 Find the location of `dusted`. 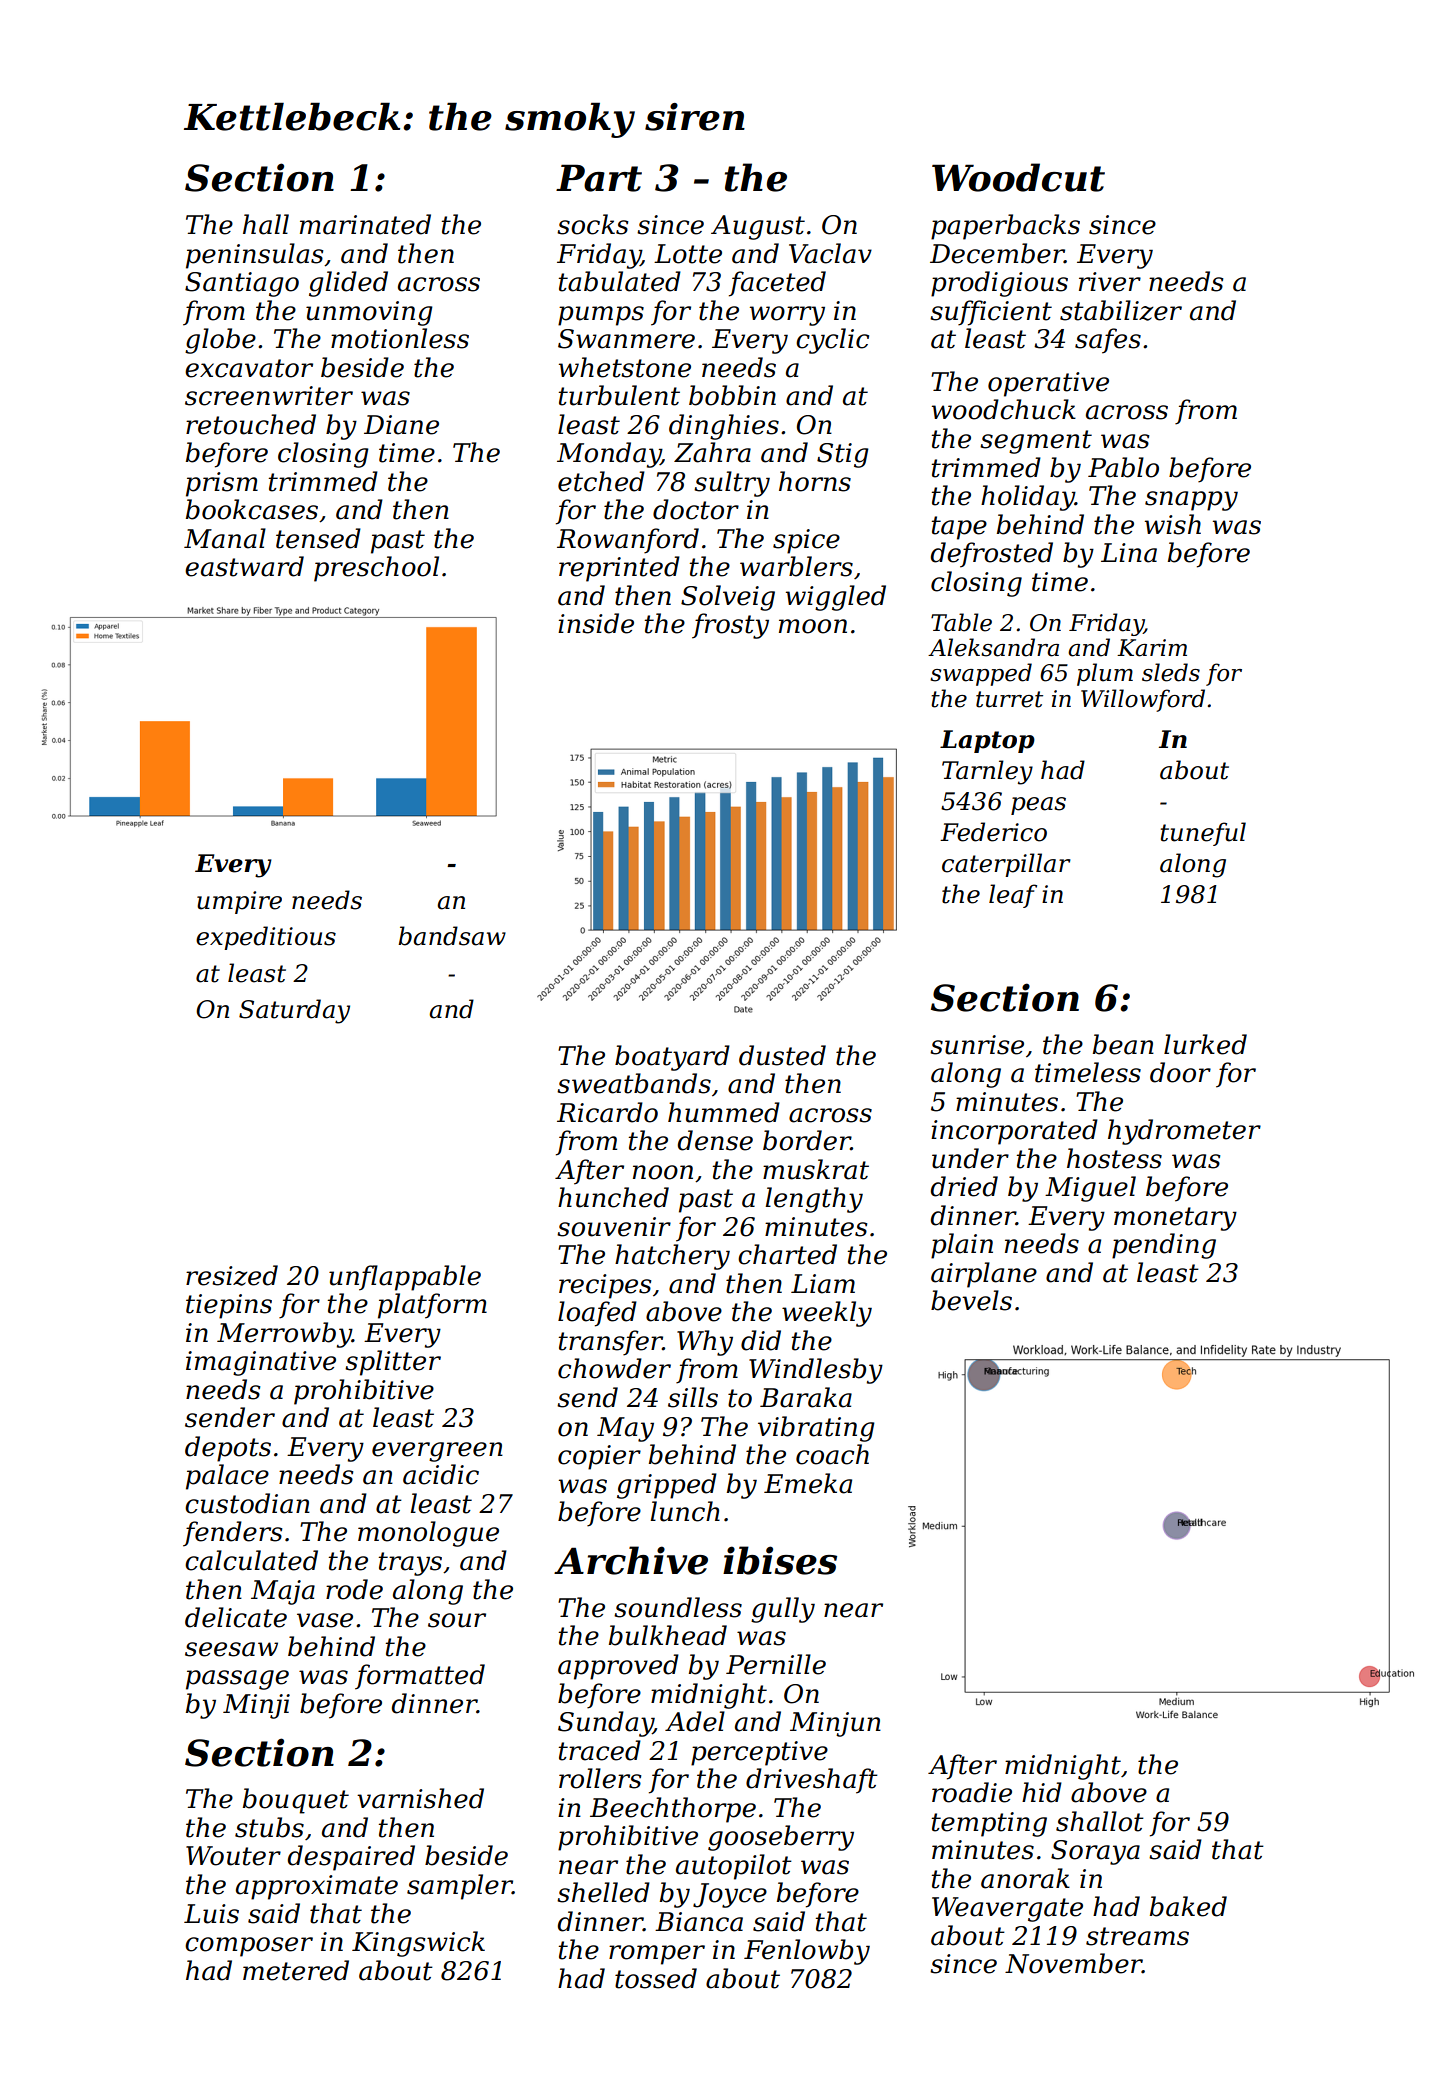

dusted is located at coordinates (782, 1055).
